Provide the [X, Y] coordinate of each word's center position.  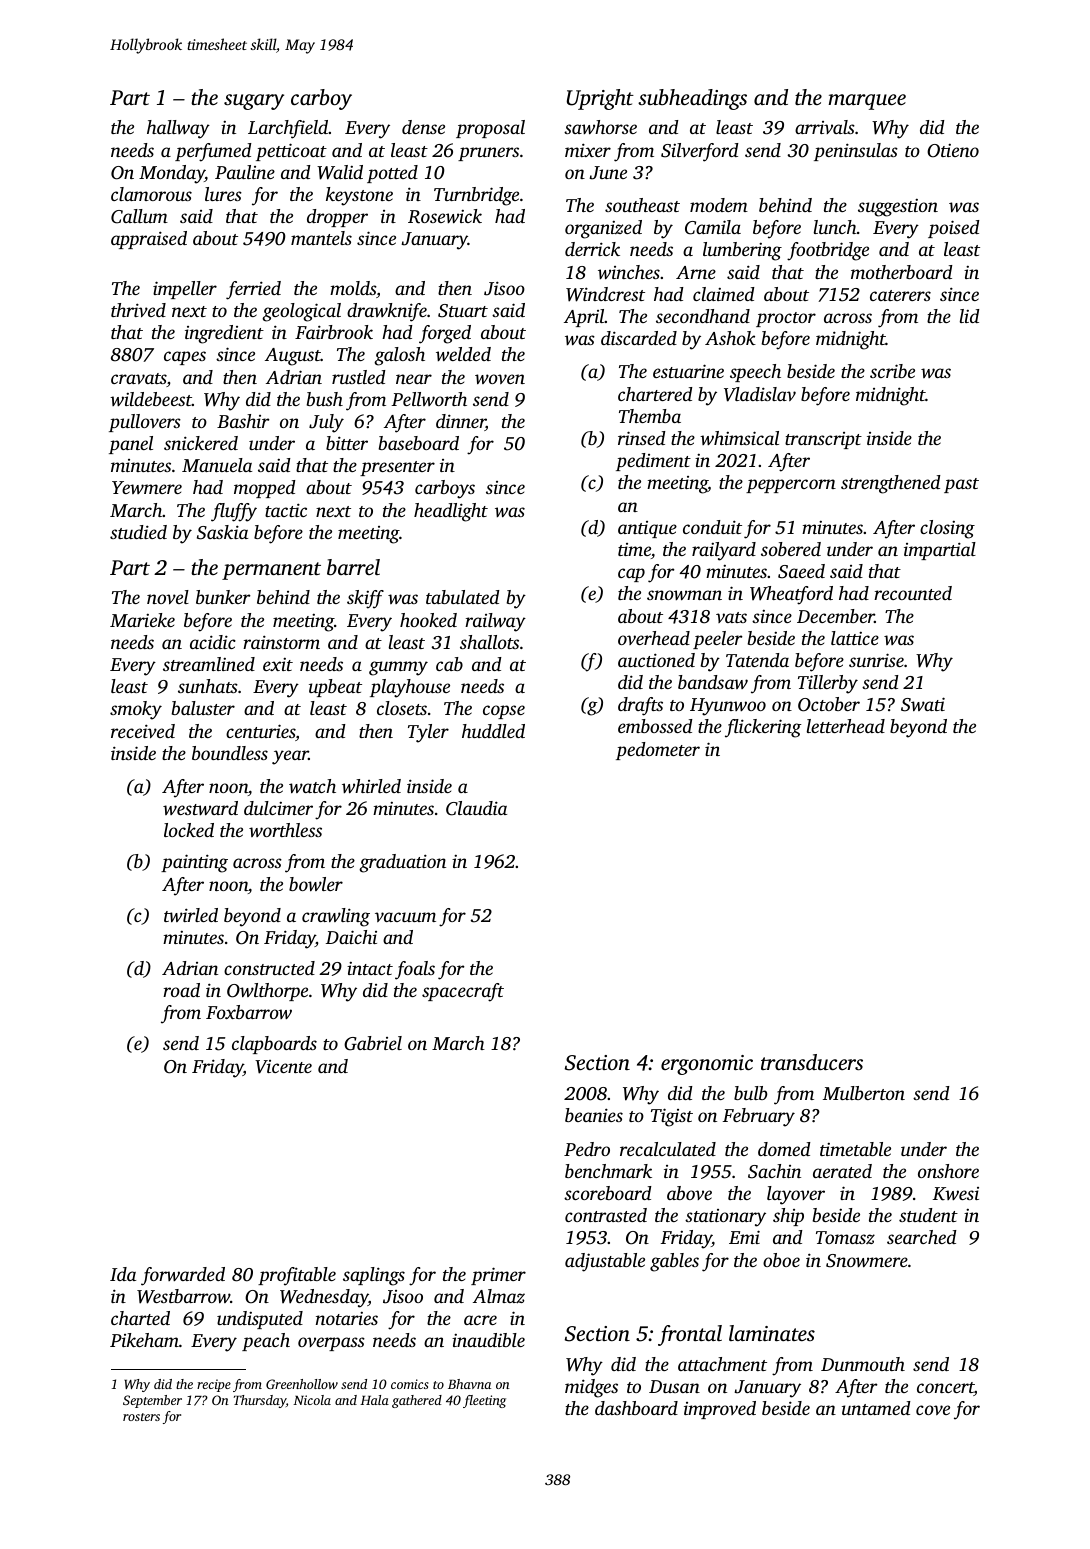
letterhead [846, 726]
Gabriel [373, 1043]
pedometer [658, 751]
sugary [254, 102]
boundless [230, 753]
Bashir [243, 421]
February [759, 1117]
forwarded [183, 1276]
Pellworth [429, 399]
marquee [867, 102]
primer [498, 1276]
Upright [600, 99]
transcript [823, 440]
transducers [812, 1062]
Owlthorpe [267, 992]
